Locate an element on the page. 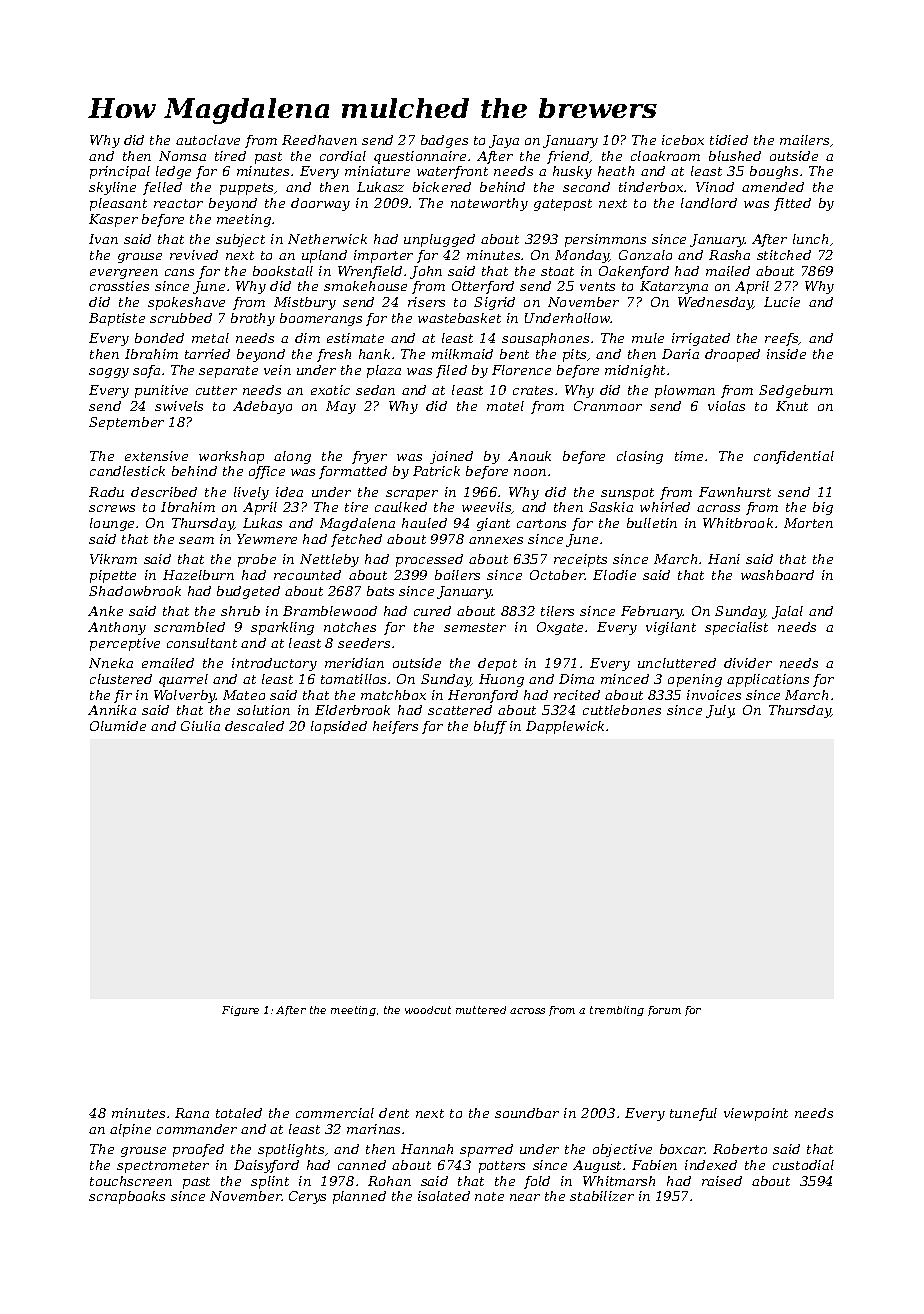 This page has height=1314, width=924. hank is located at coordinates (374, 354).
